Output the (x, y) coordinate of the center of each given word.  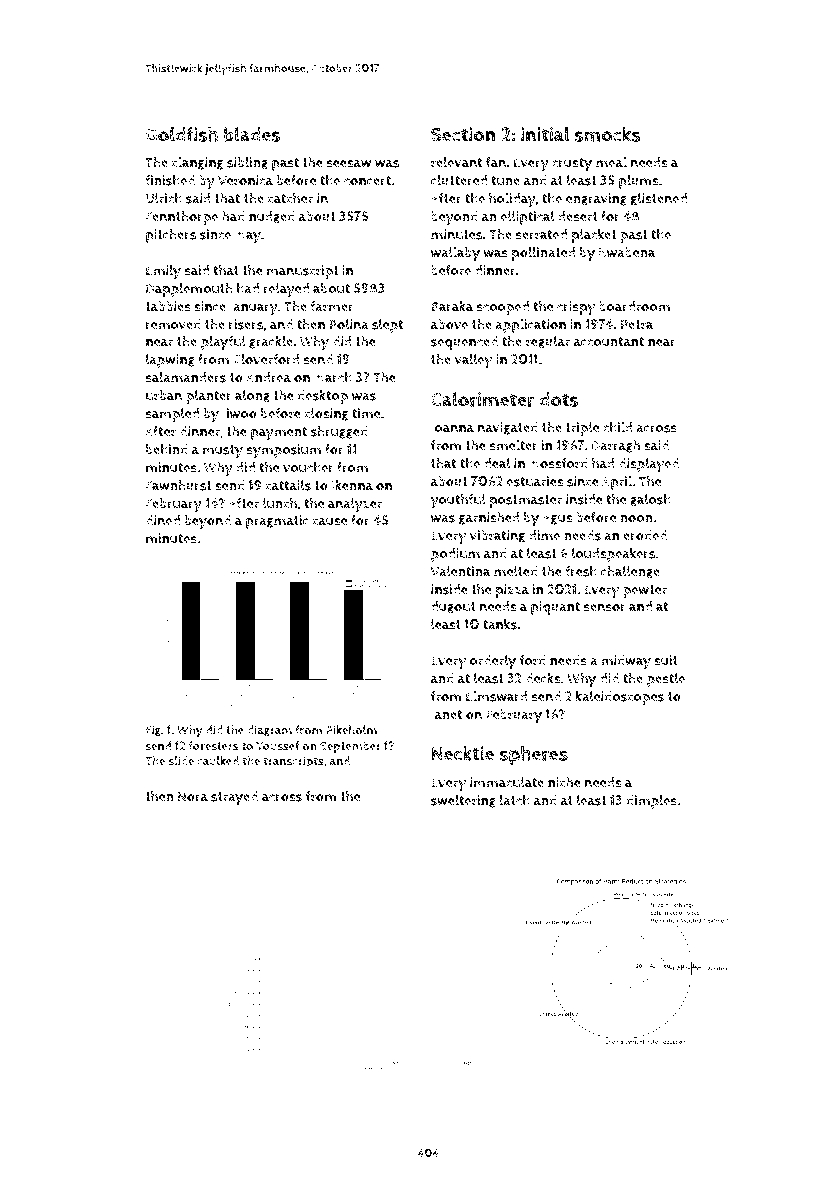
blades (252, 134)
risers (246, 324)
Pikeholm (351, 730)
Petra (637, 324)
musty (223, 451)
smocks (608, 134)
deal (497, 463)
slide (181, 761)
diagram (269, 731)
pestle (666, 680)
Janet (446, 715)
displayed (648, 465)
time (366, 413)
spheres (533, 755)
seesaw (349, 164)
